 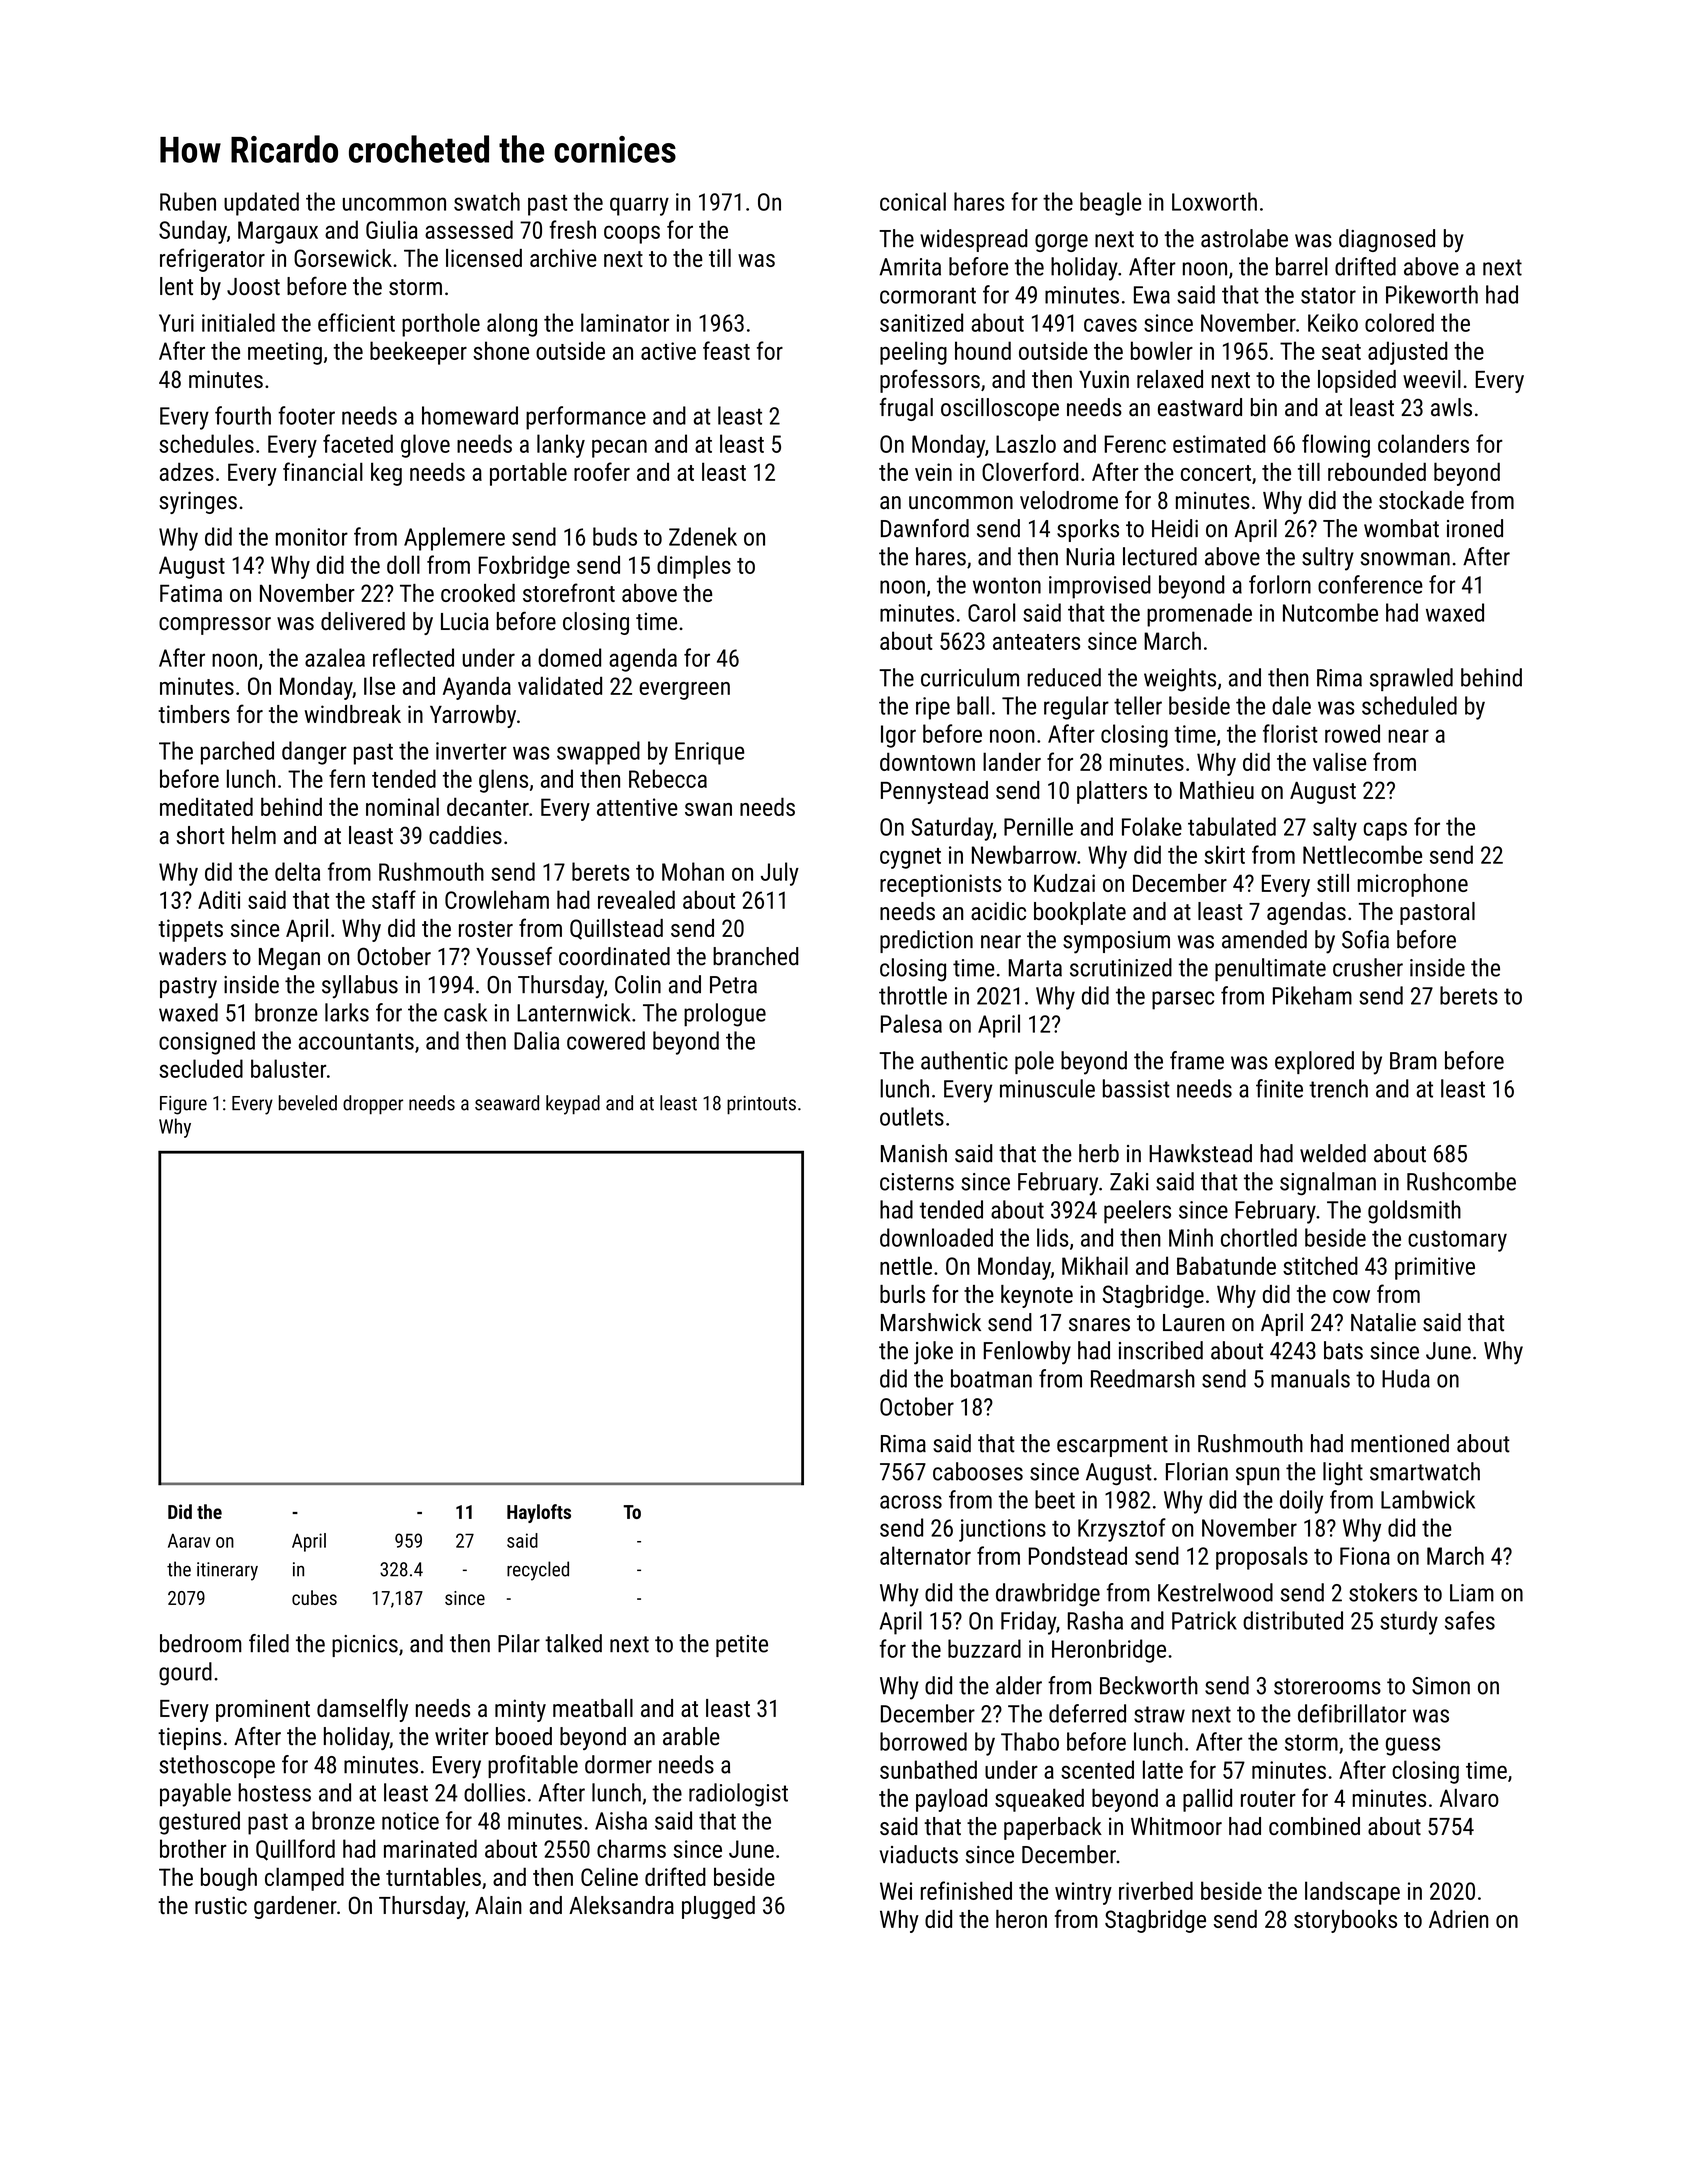 I want to click on Joost, so click(x=253, y=286).
